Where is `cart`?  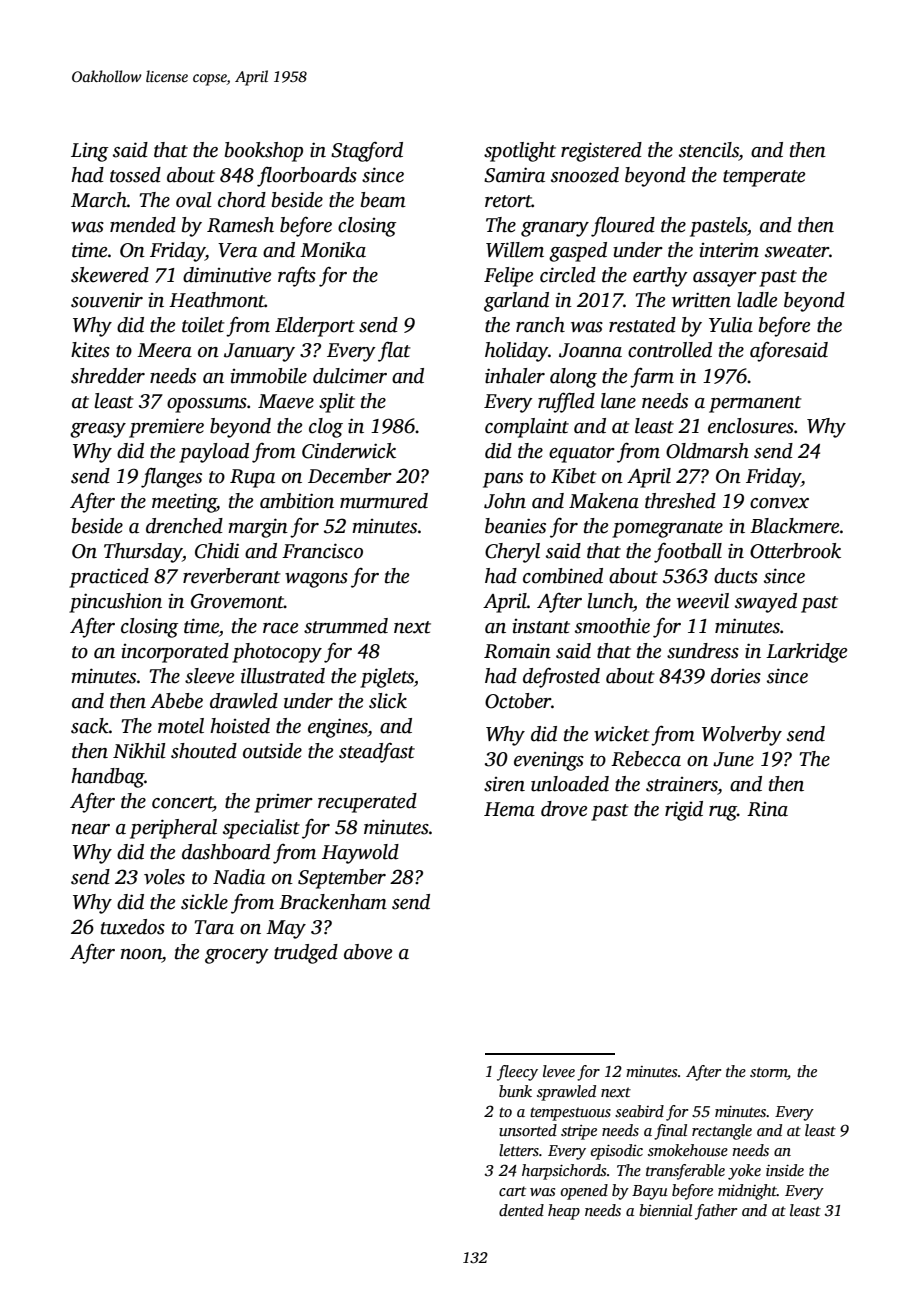 cart is located at coordinates (512, 1191).
